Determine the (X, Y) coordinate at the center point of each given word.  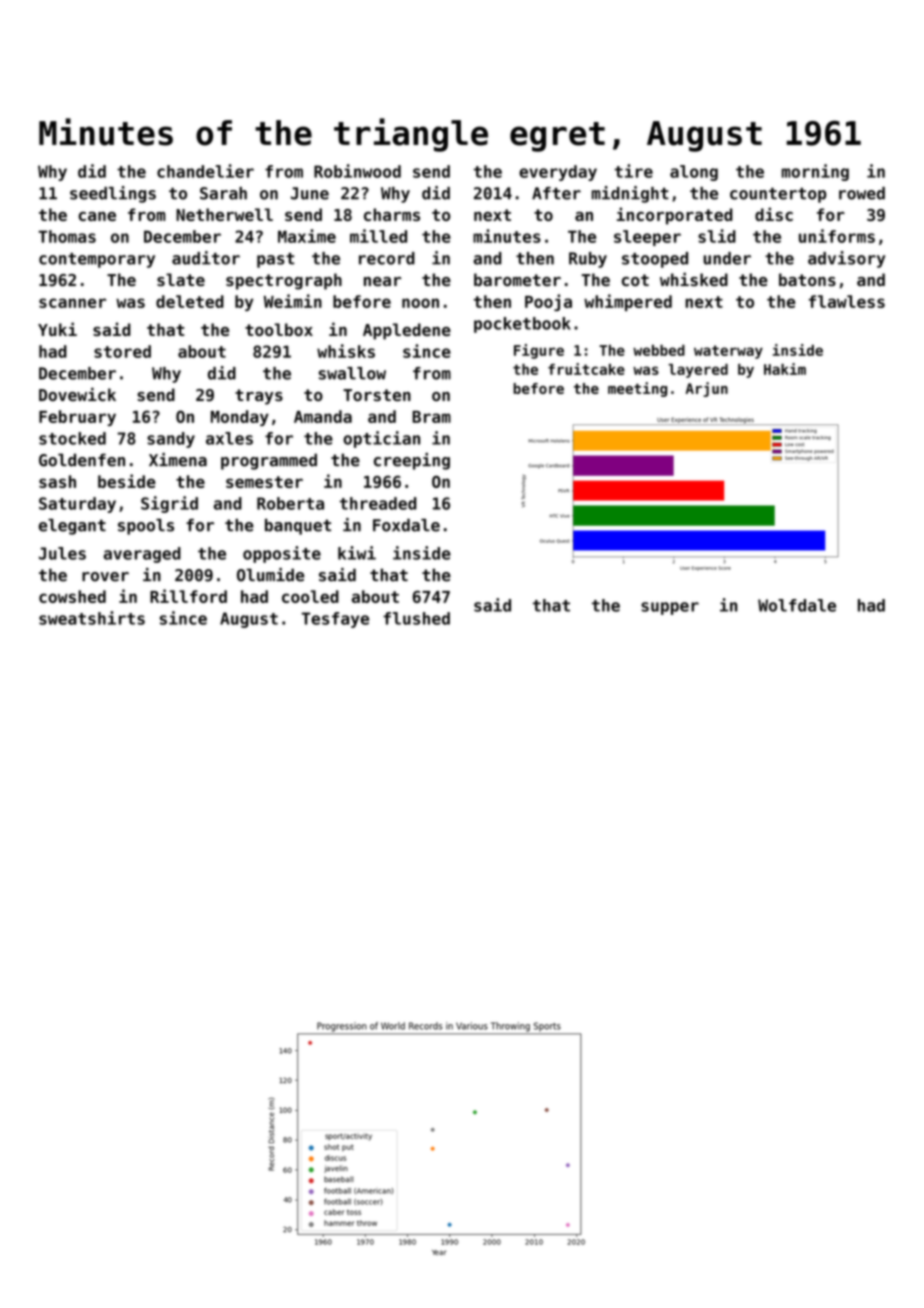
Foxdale (406, 525)
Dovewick (77, 394)
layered (698, 371)
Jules (62, 553)
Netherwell (224, 214)
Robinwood (357, 171)
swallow (352, 373)
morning (815, 172)
